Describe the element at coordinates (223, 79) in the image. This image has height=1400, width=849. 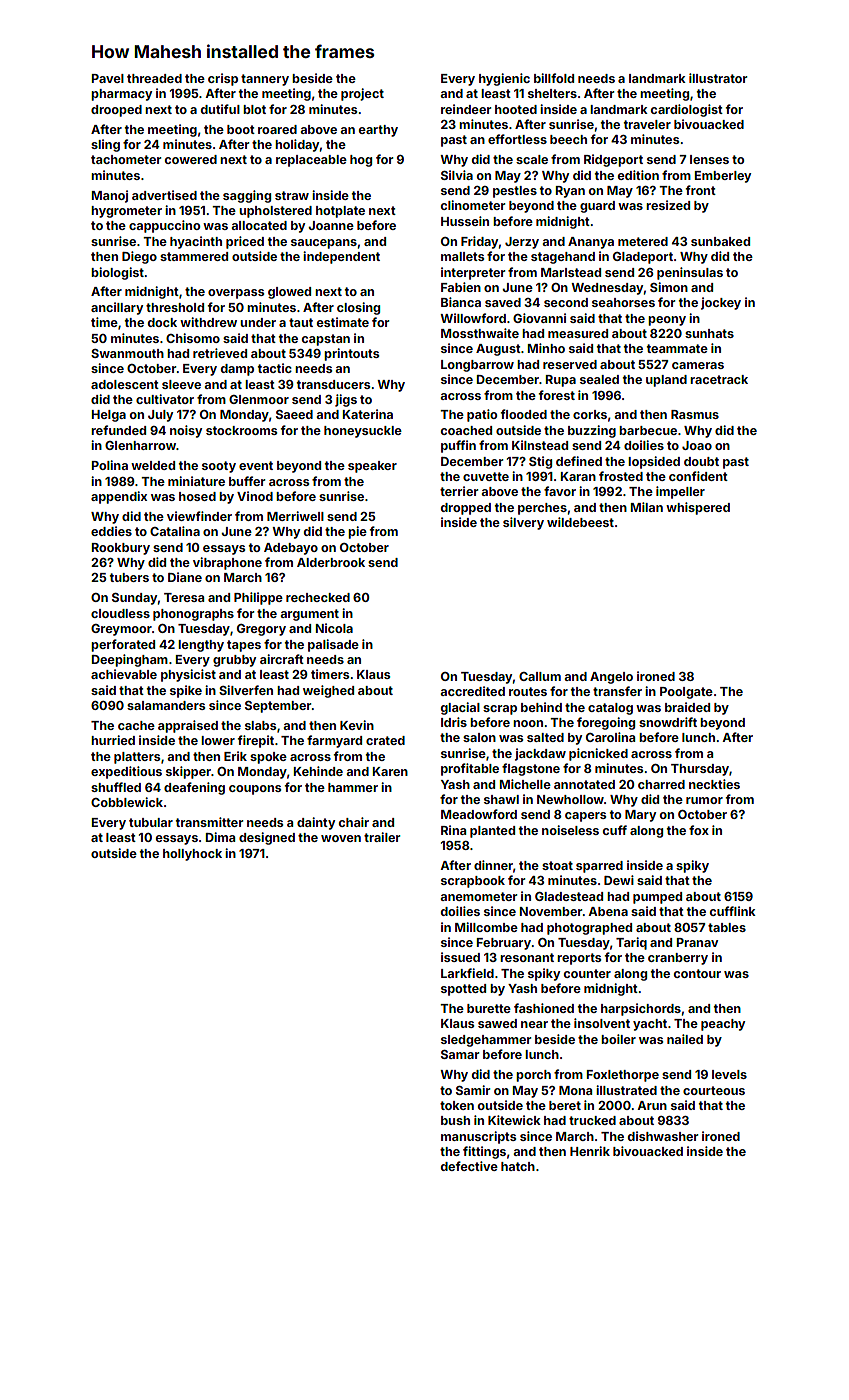
I see `crisp` at that location.
